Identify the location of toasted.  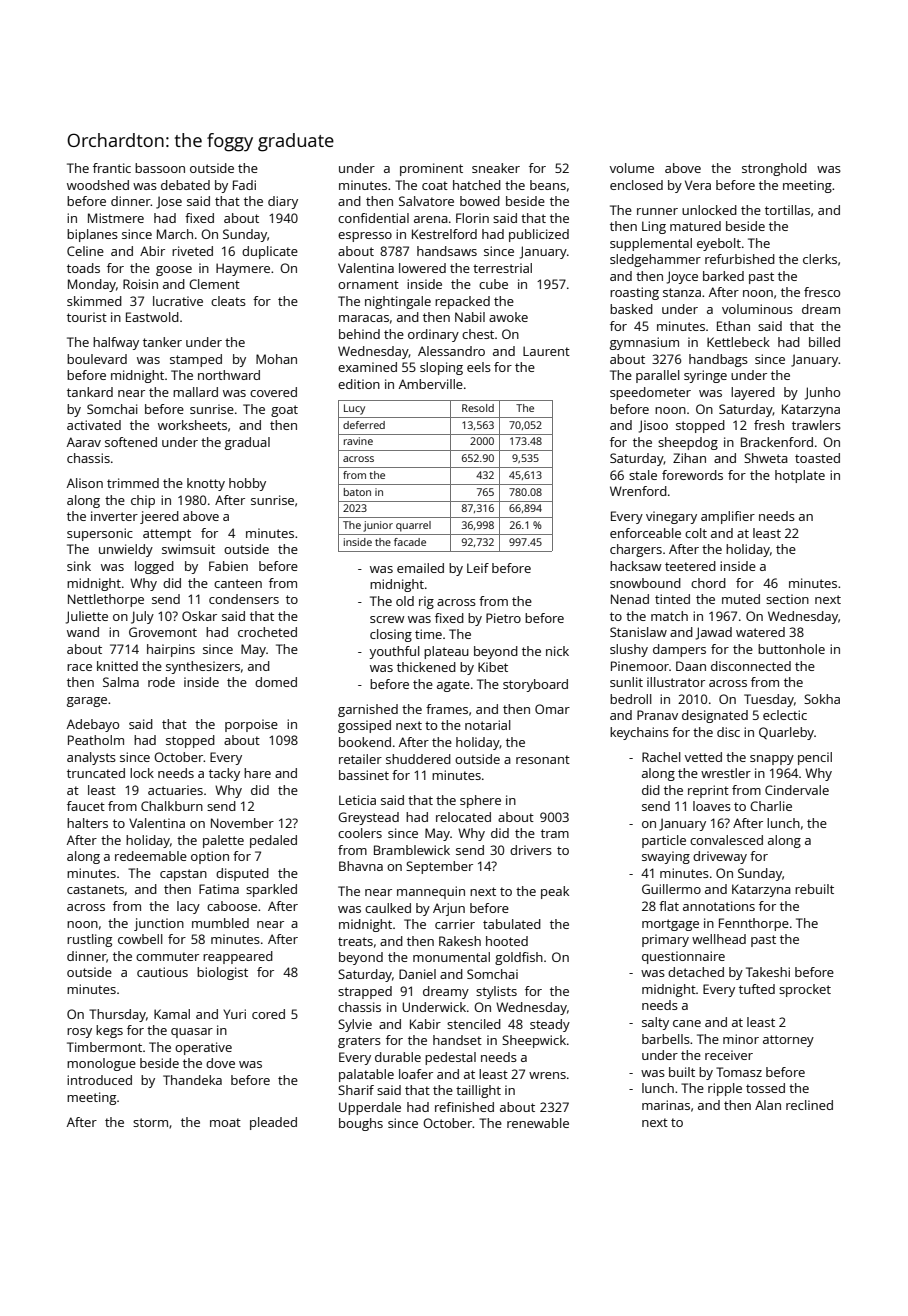
(817, 458).
